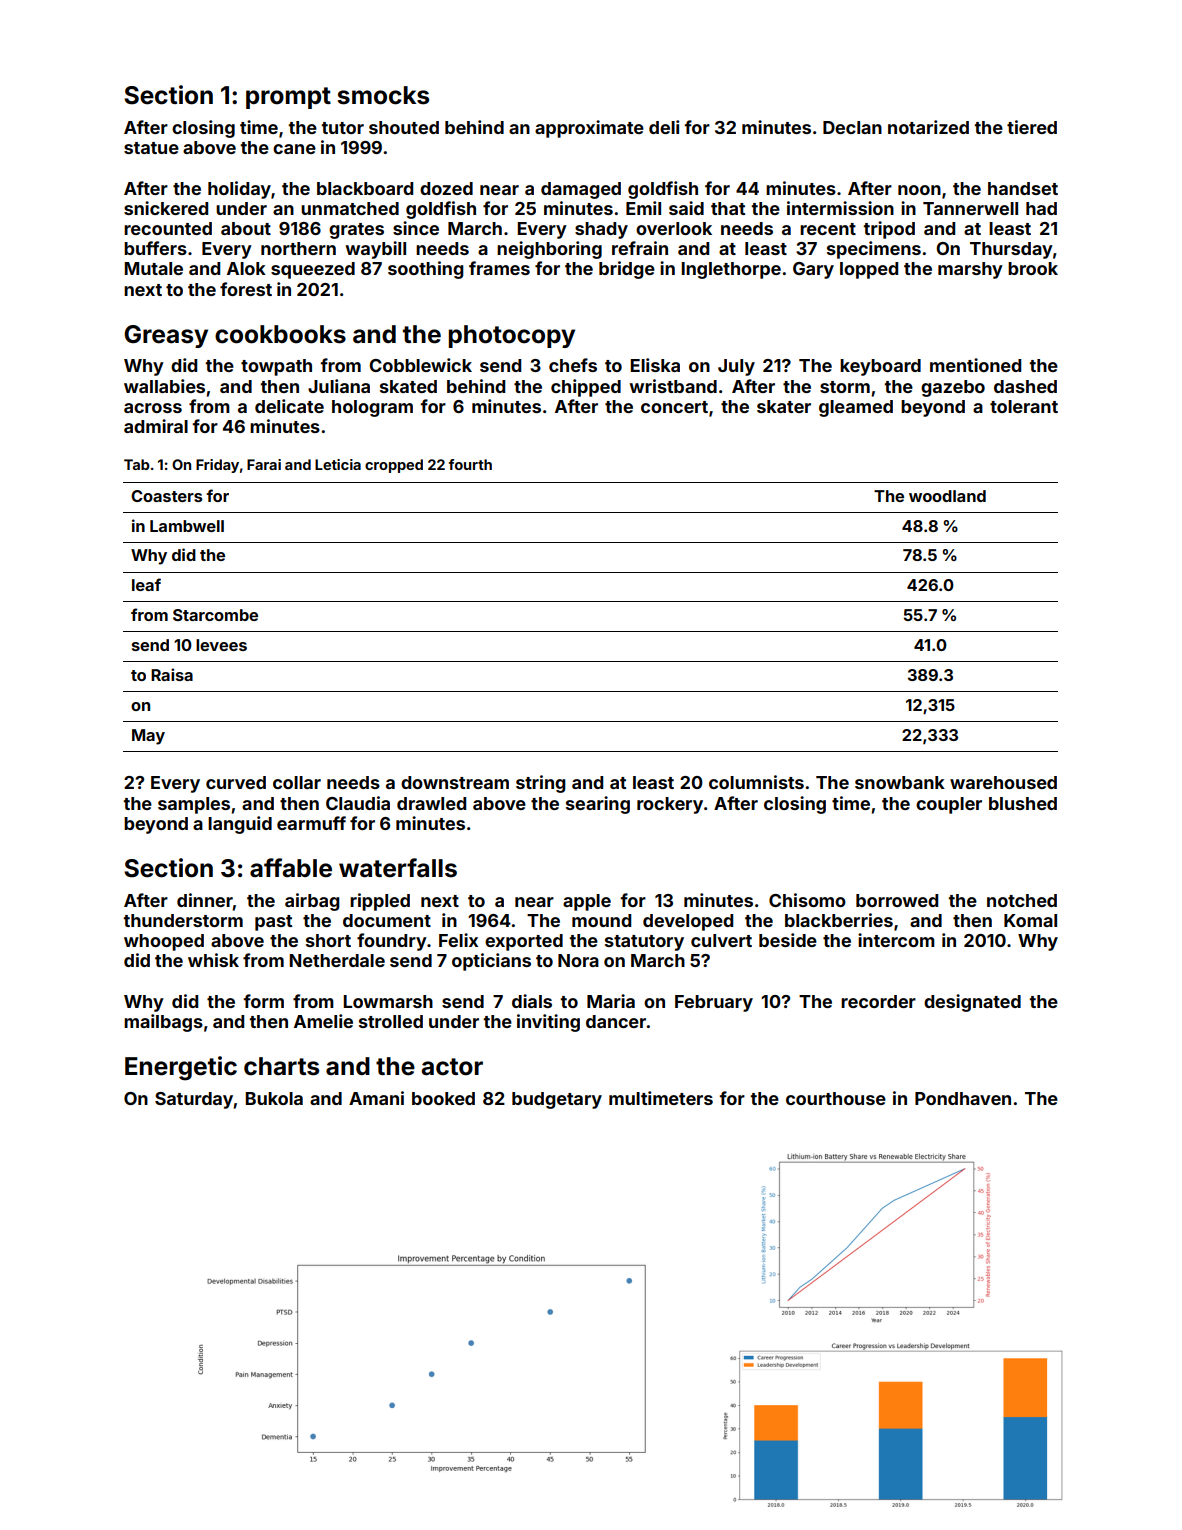 The image size is (1182, 1530). What do you see at coordinates (288, 98) in the document?
I see `prompt` at bounding box center [288, 98].
